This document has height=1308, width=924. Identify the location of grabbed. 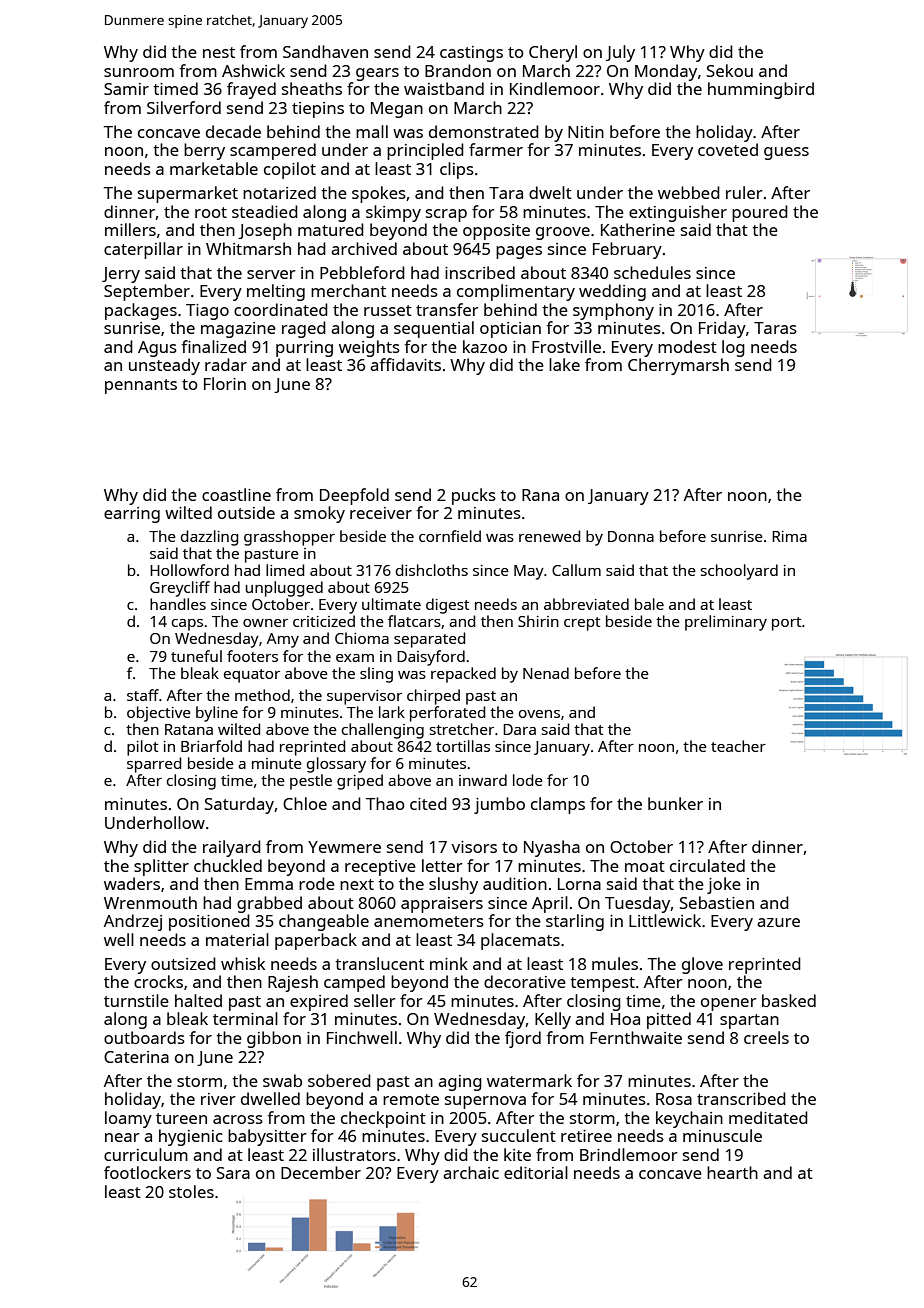
(269, 904).
